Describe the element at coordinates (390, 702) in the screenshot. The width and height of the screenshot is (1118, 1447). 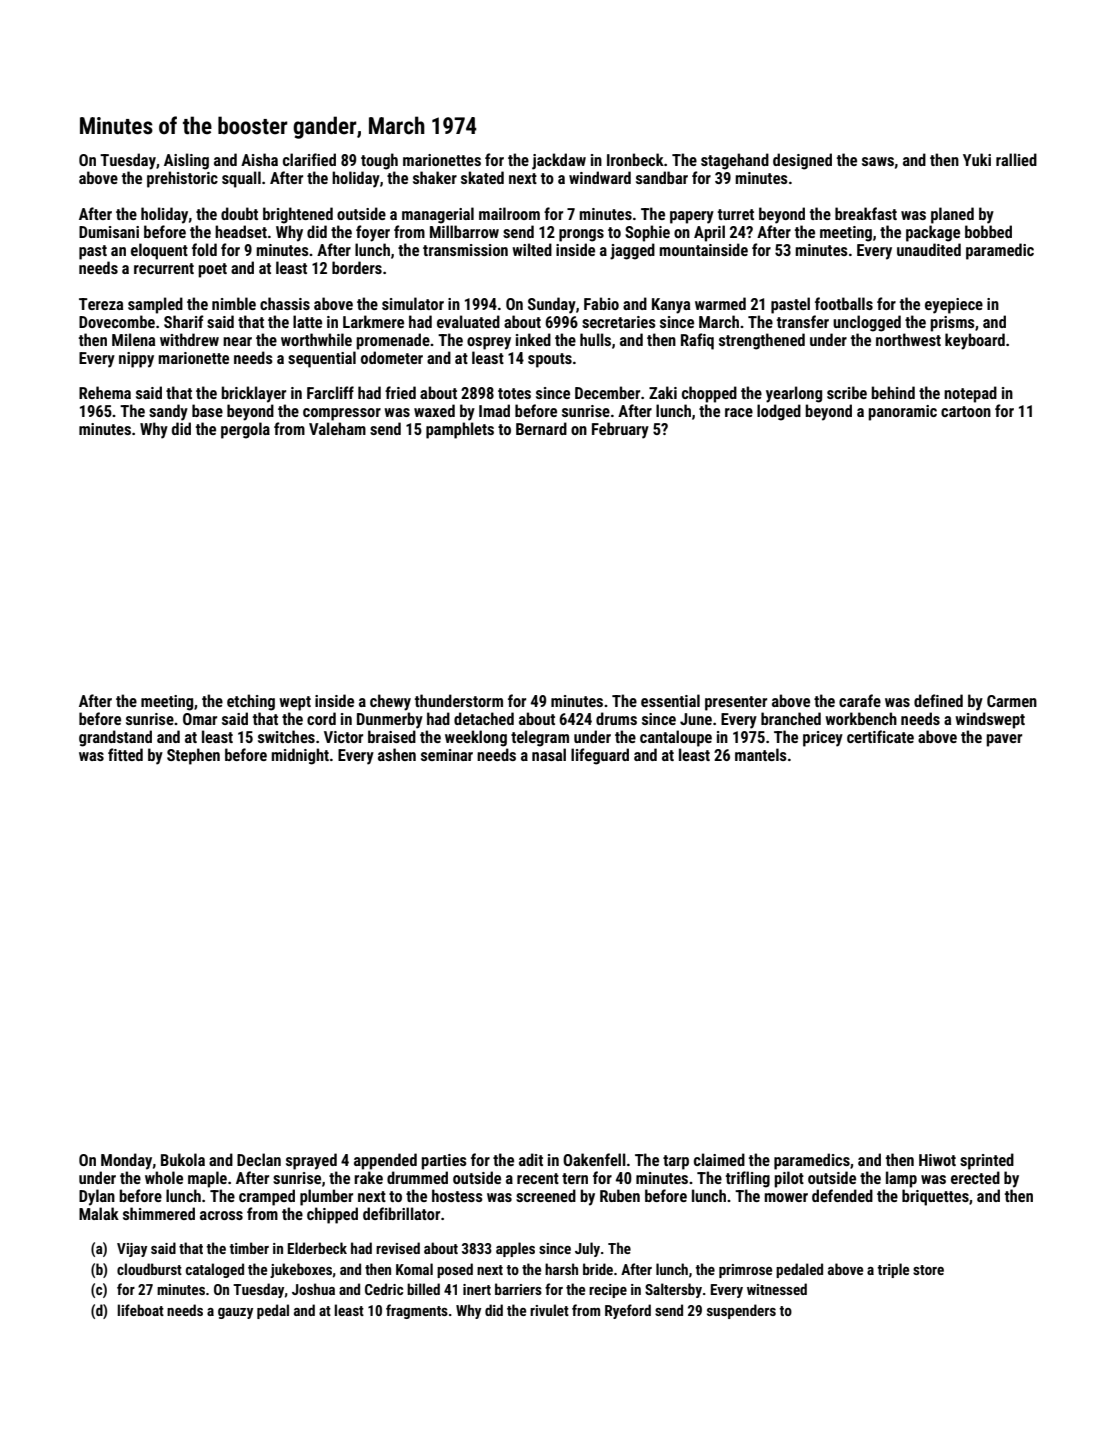
I see `chewy` at that location.
